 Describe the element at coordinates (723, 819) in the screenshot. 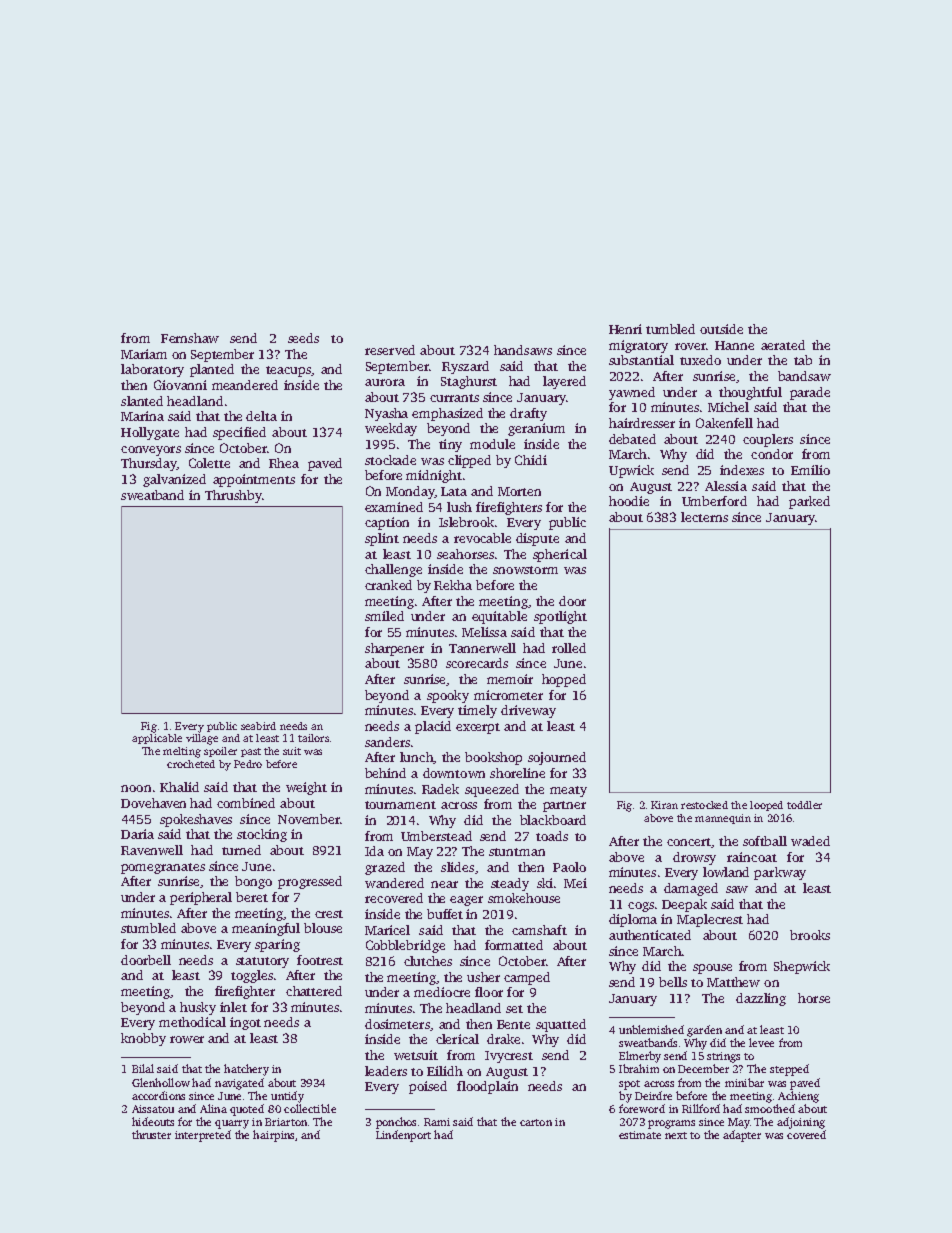

I see `mannequin` at that location.
